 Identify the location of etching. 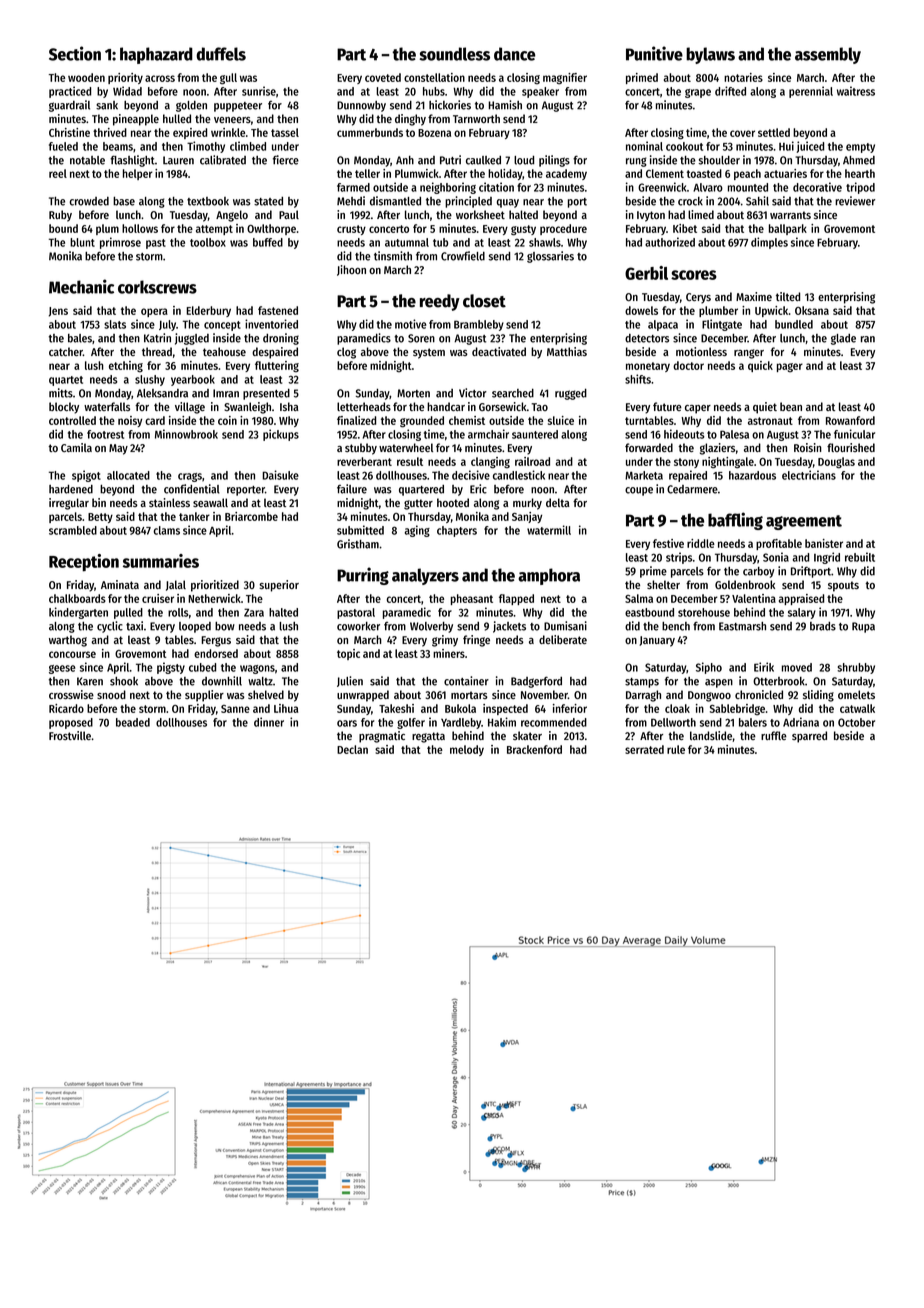
(126, 367).
